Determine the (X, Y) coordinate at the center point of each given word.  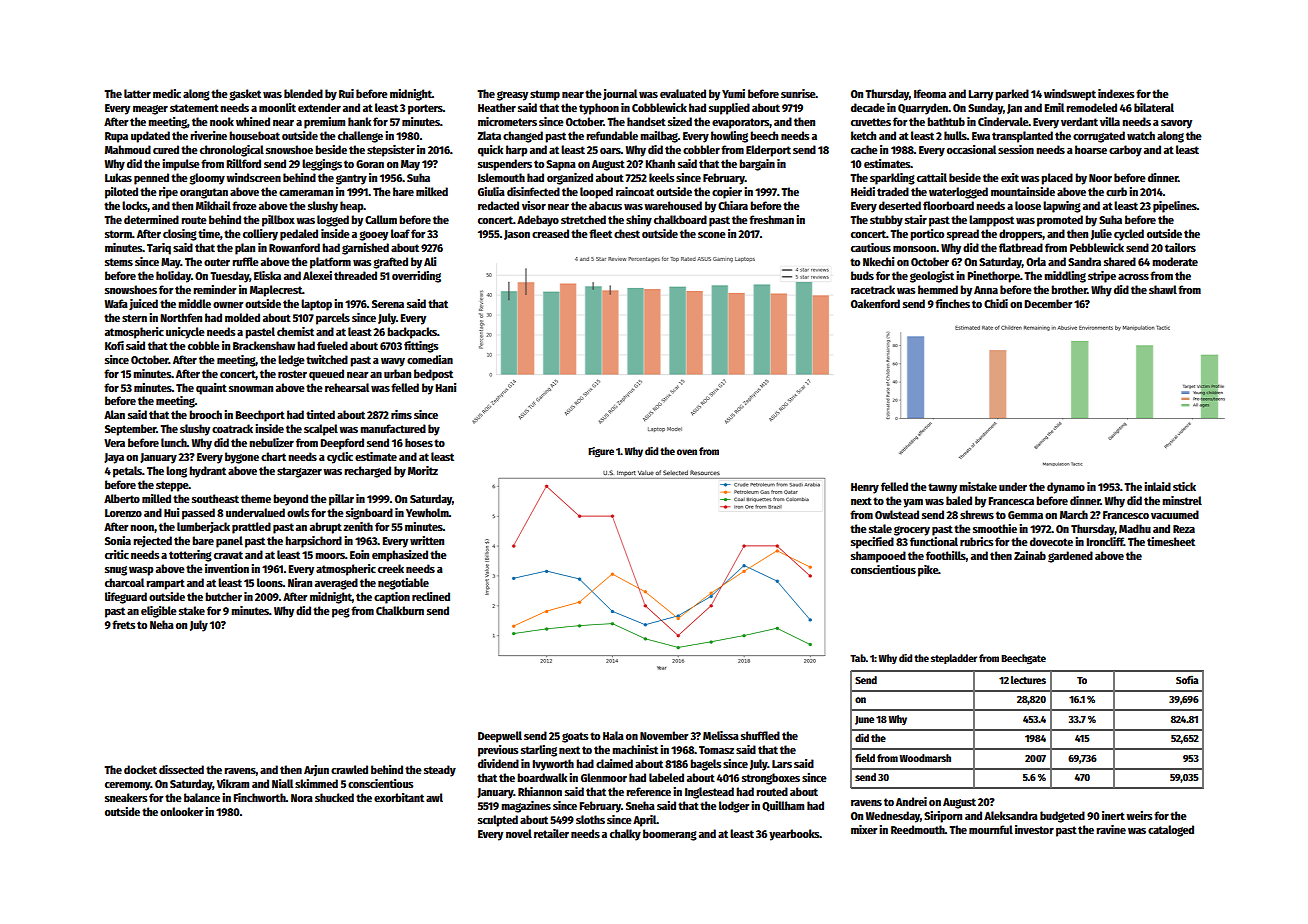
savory (1176, 124)
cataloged (1171, 831)
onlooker (182, 811)
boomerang (670, 835)
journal (620, 94)
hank (359, 121)
